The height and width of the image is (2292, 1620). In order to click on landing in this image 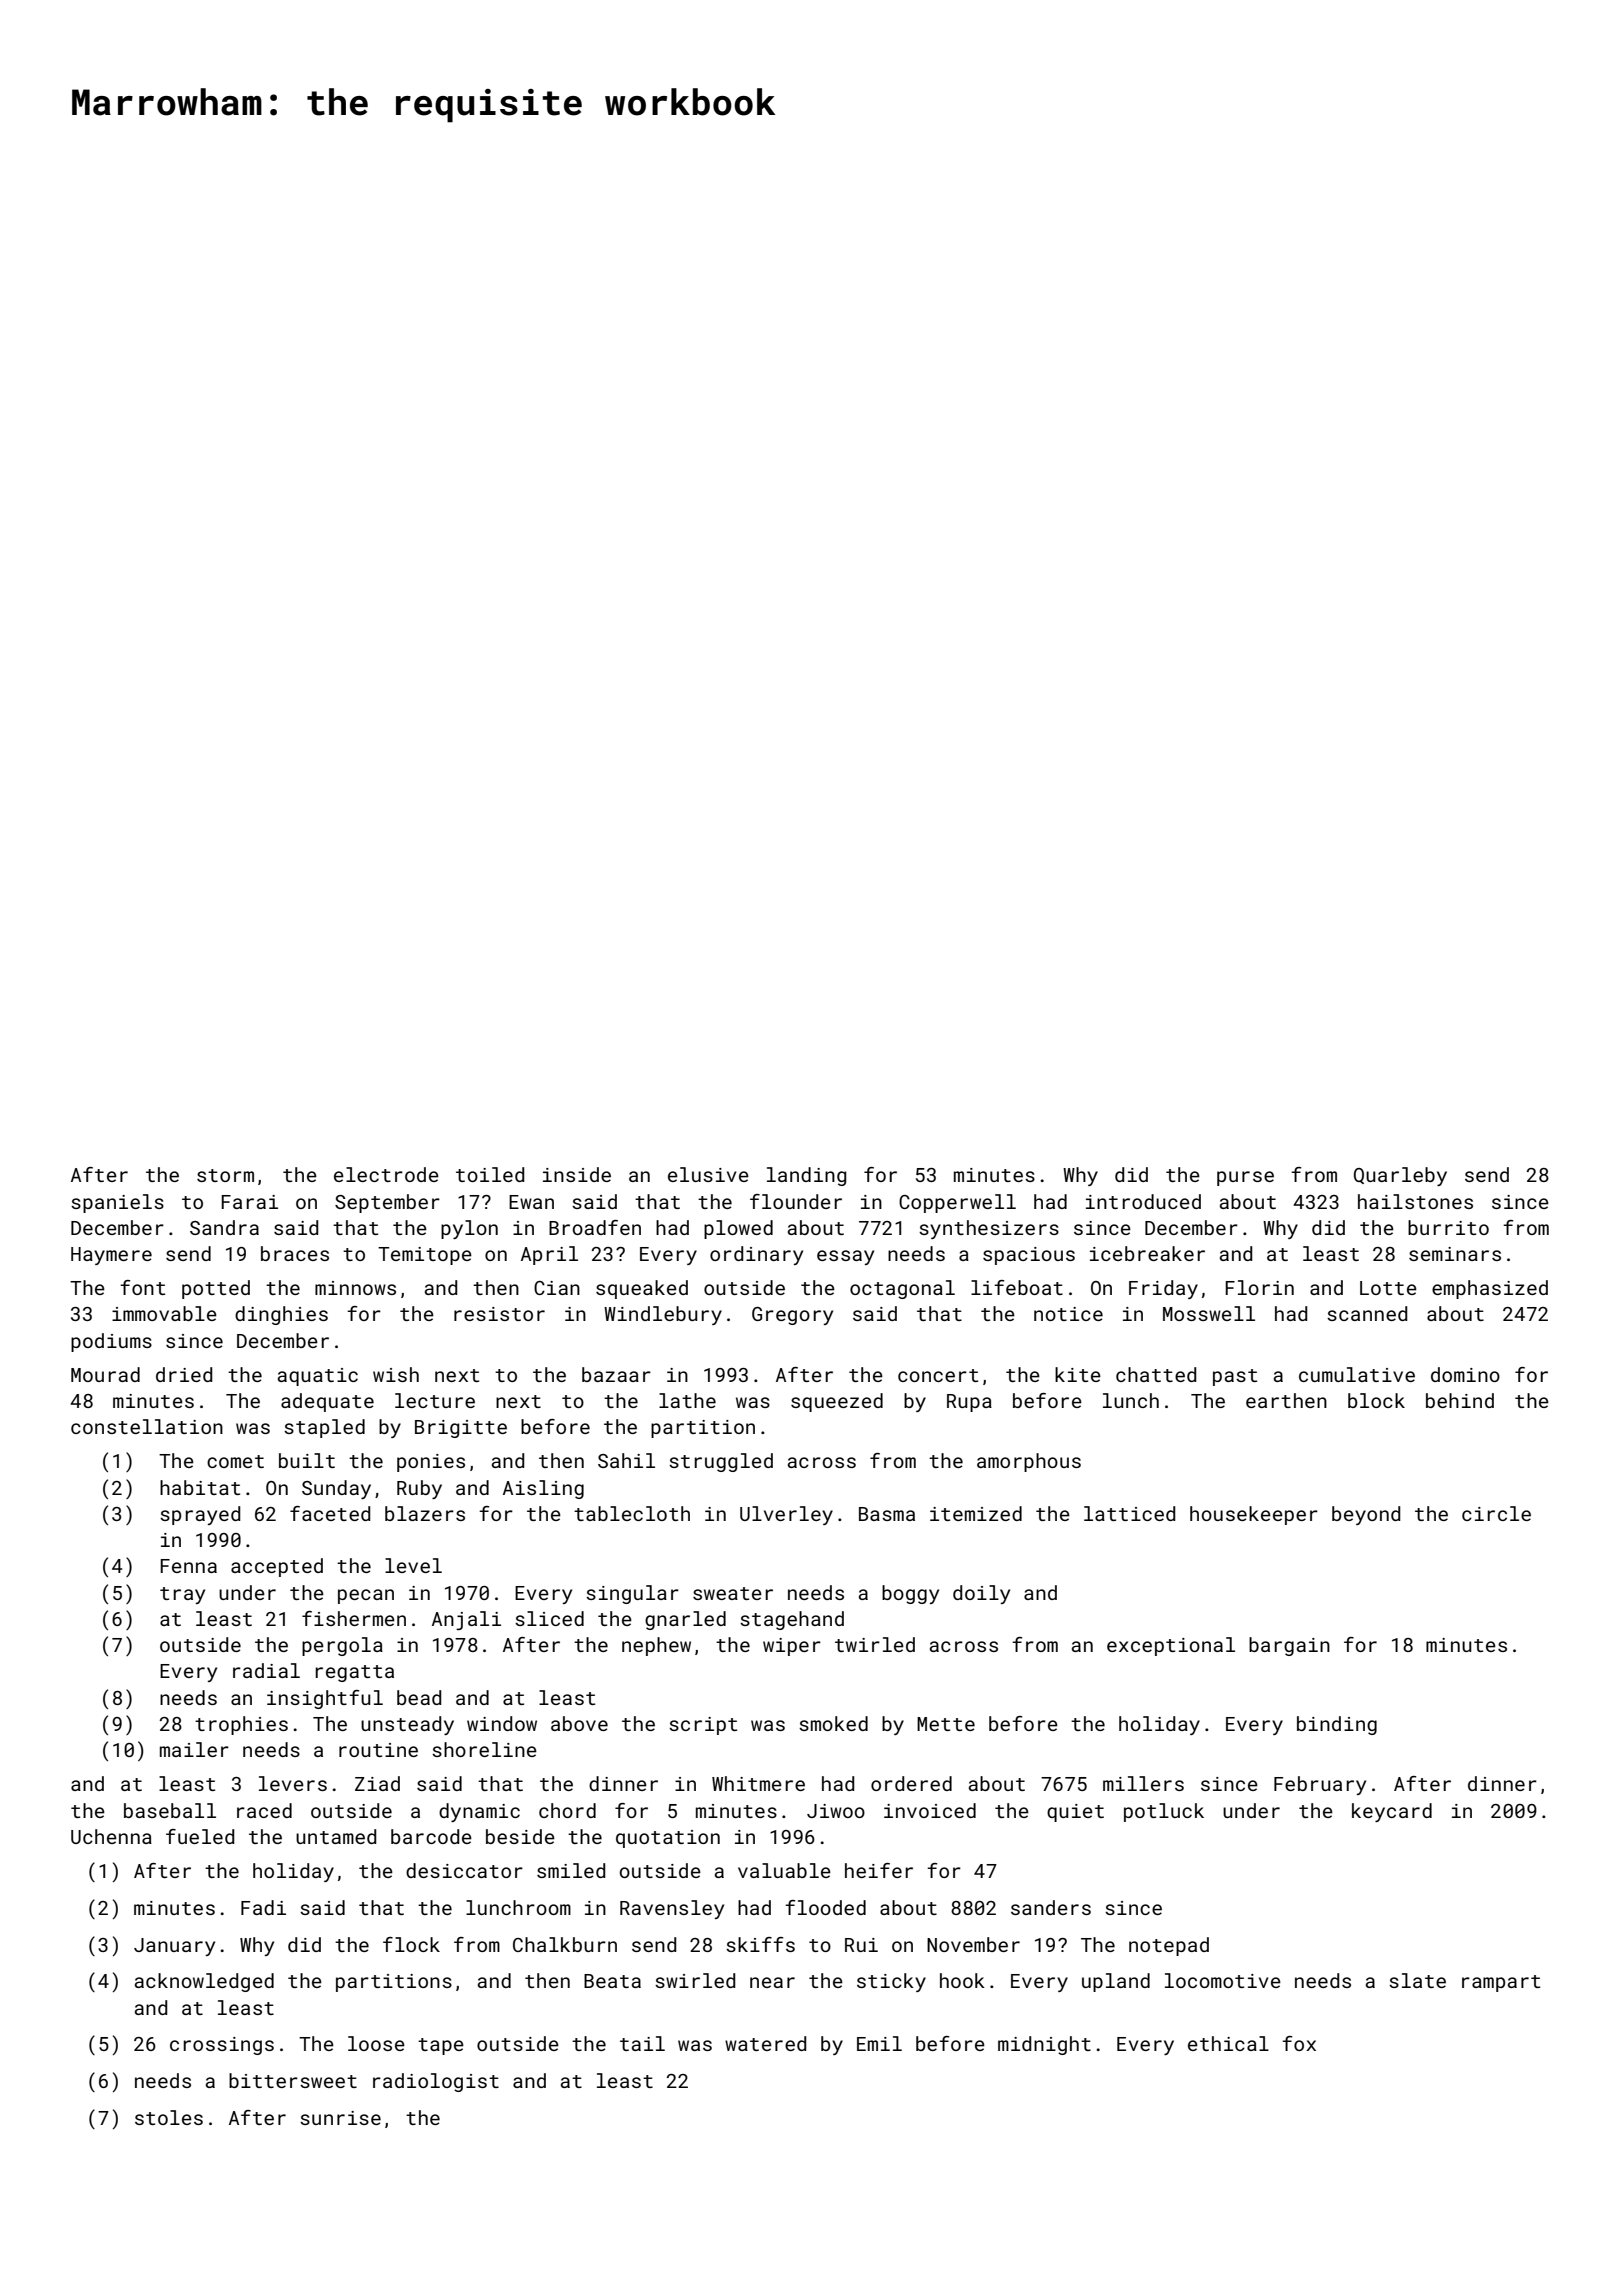, I will do `click(806, 1176)`.
